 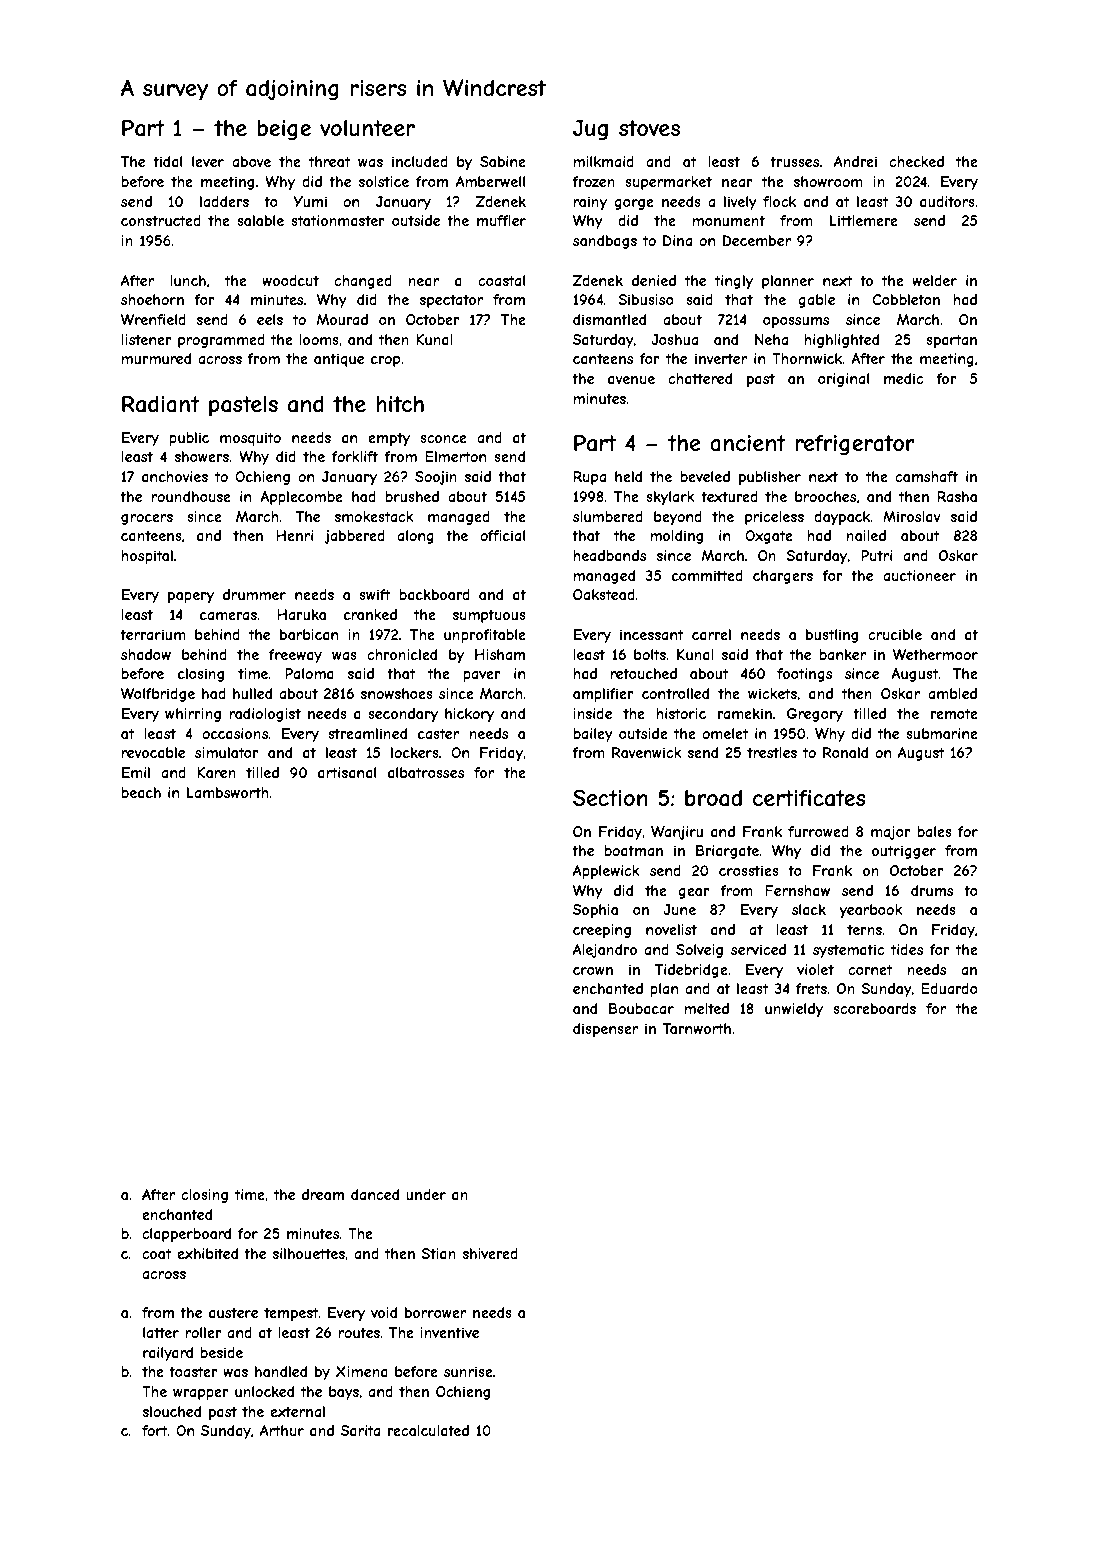 I want to click on anchovies, so click(x=175, y=476).
